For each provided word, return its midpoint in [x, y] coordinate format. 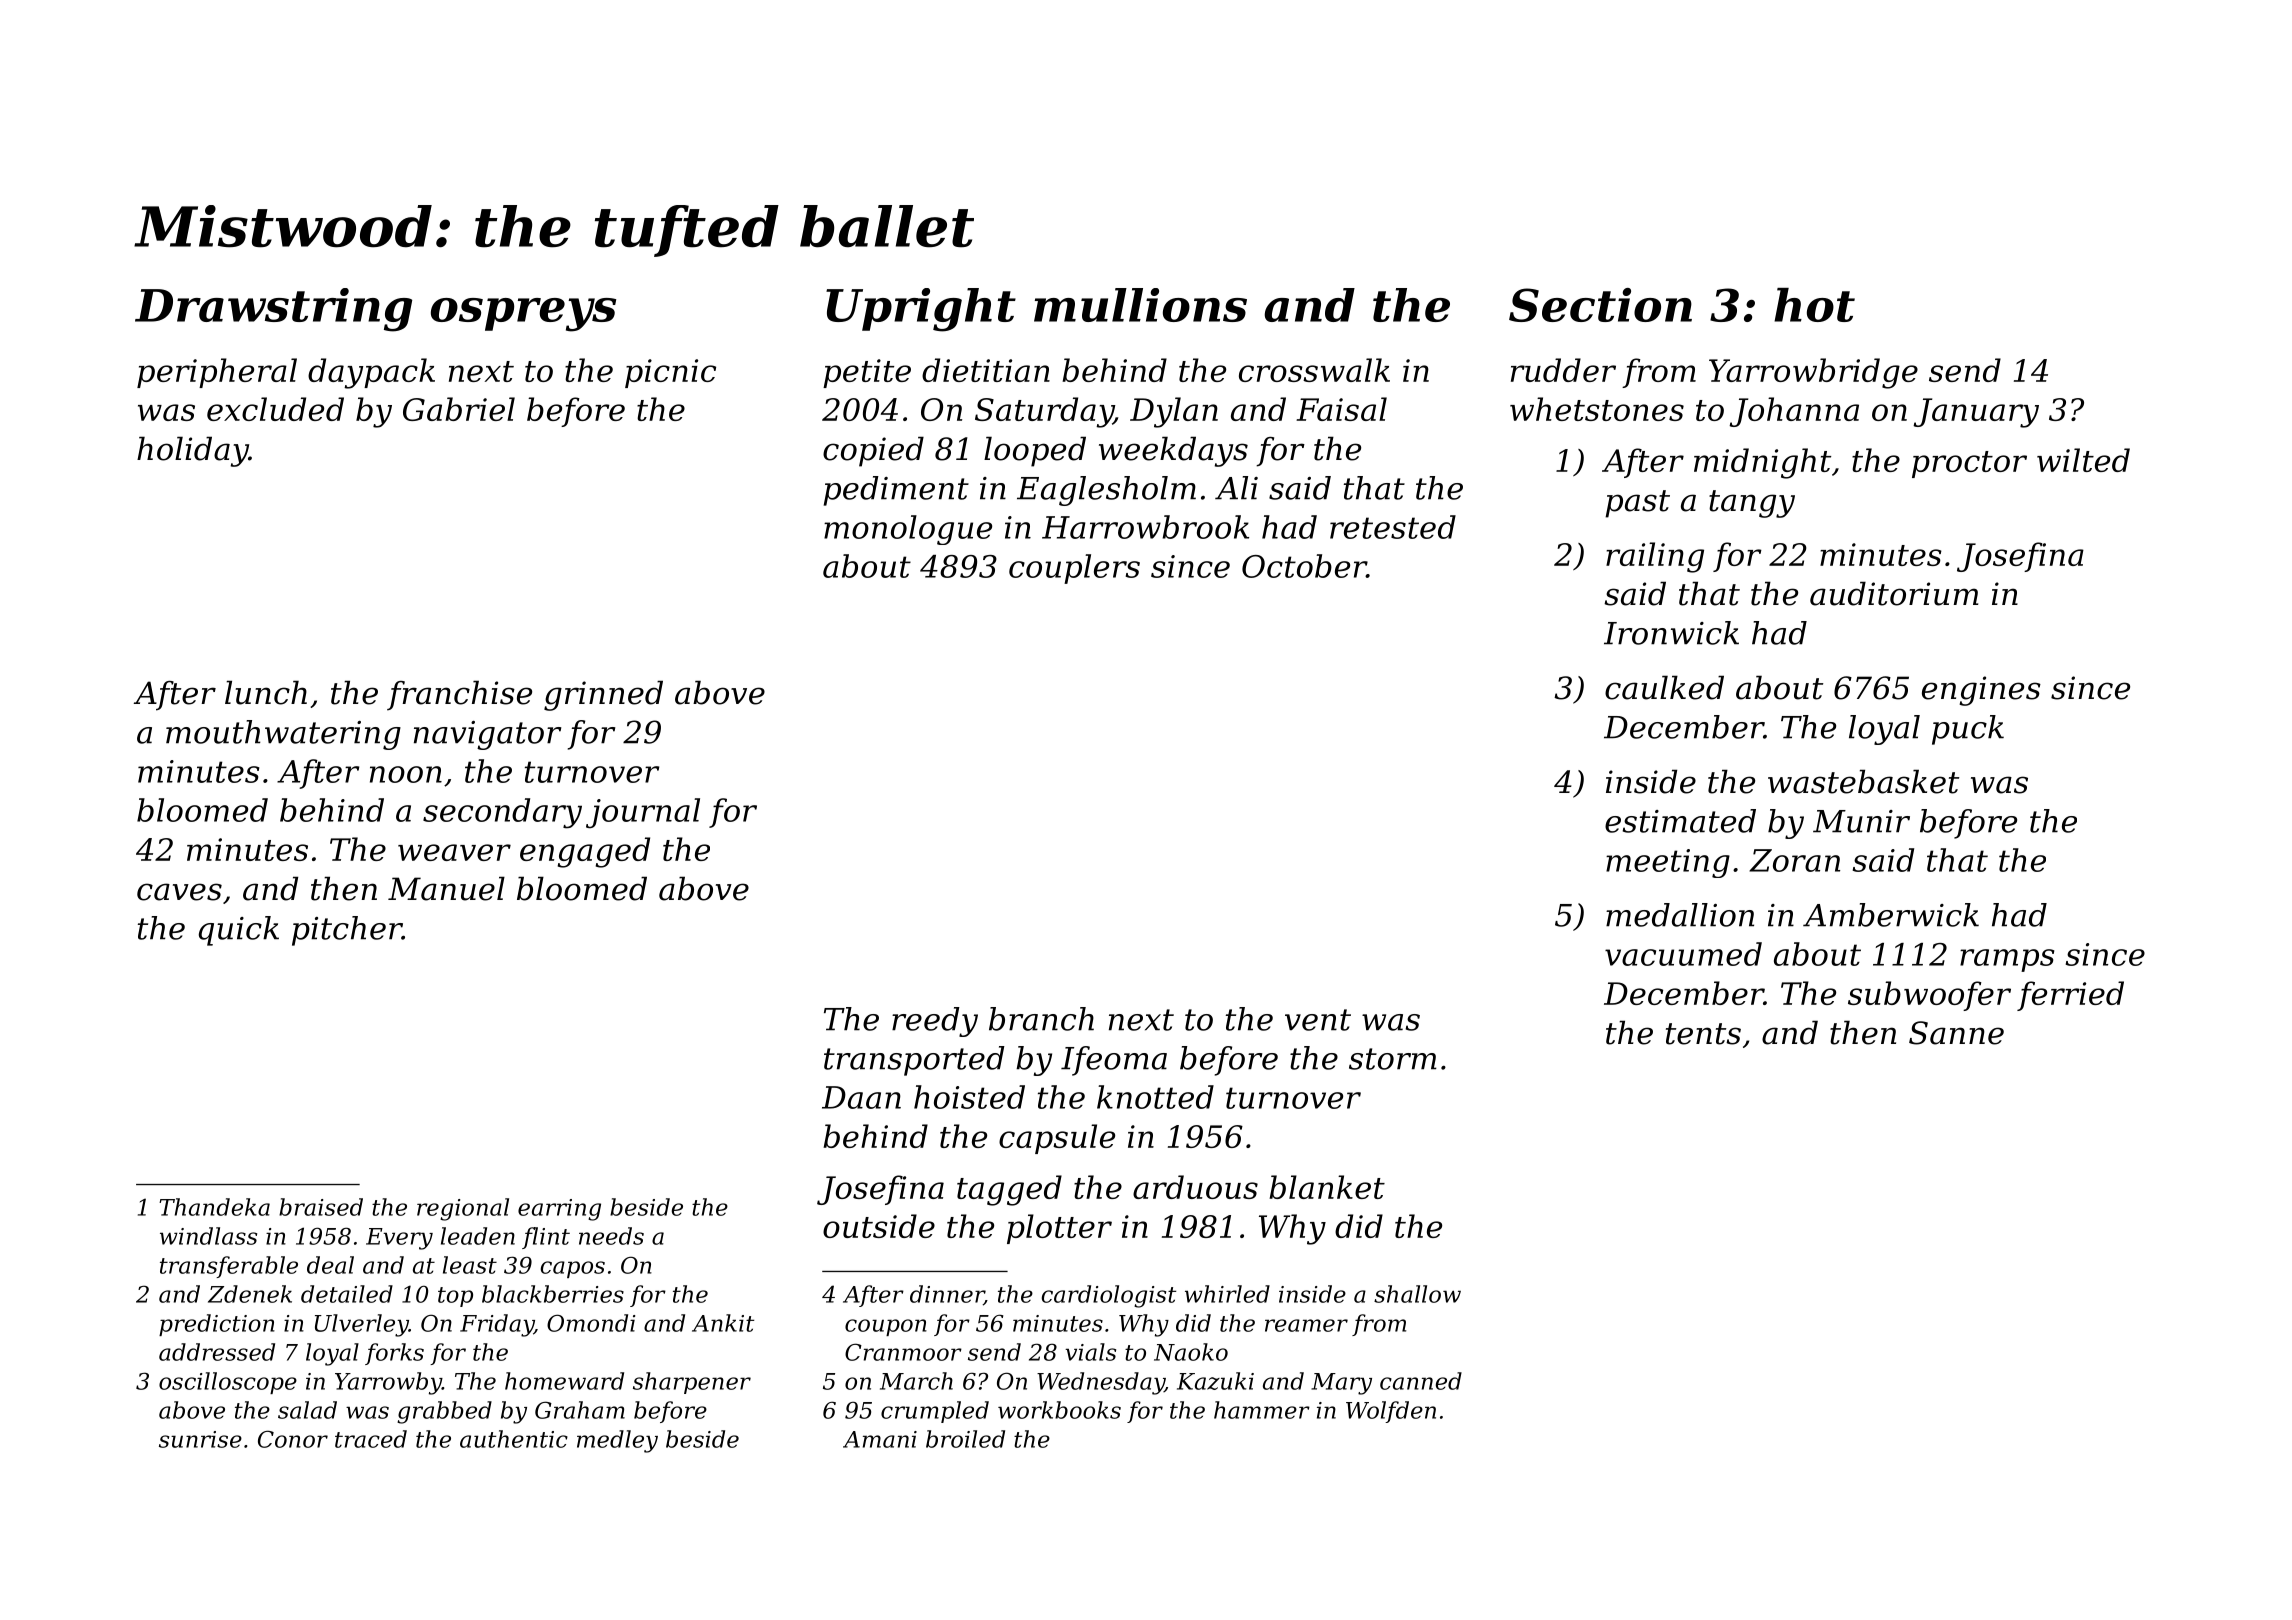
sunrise [200, 1439]
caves [179, 892]
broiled [965, 1439]
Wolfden [1391, 1412]
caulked [1664, 687]
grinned [603, 695]
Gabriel [459, 409]
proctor [1969, 464]
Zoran [1794, 860]
